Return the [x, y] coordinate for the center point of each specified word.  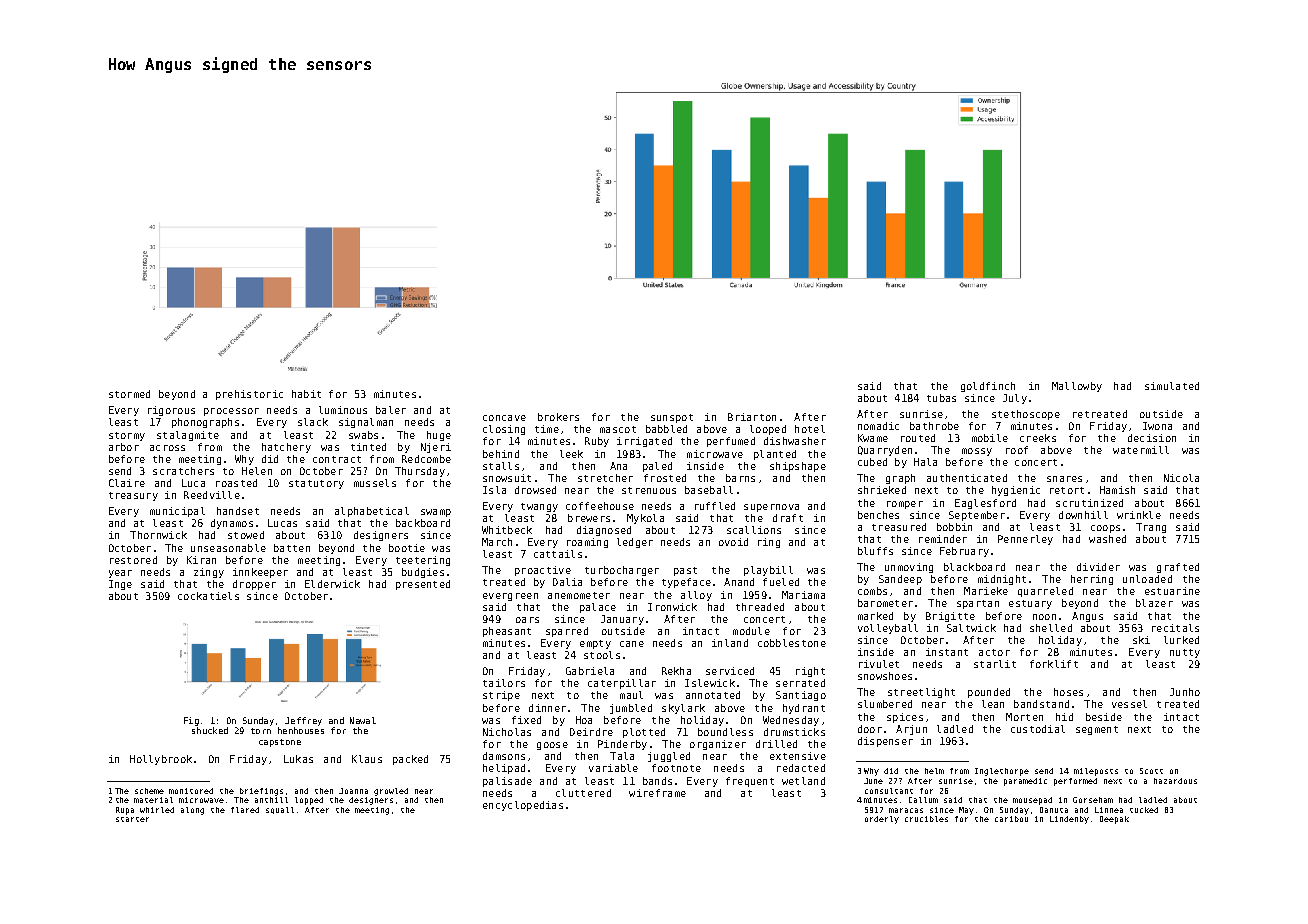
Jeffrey [303, 721]
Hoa [584, 720]
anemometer [579, 595]
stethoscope [1026, 415]
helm [934, 771]
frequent [750, 782]
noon [1044, 617]
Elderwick [332, 584]
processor [231, 412]
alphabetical [372, 512]
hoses [1068, 692]
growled [391, 792]
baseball [709, 490]
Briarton [752, 417]
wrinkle [1139, 515]
